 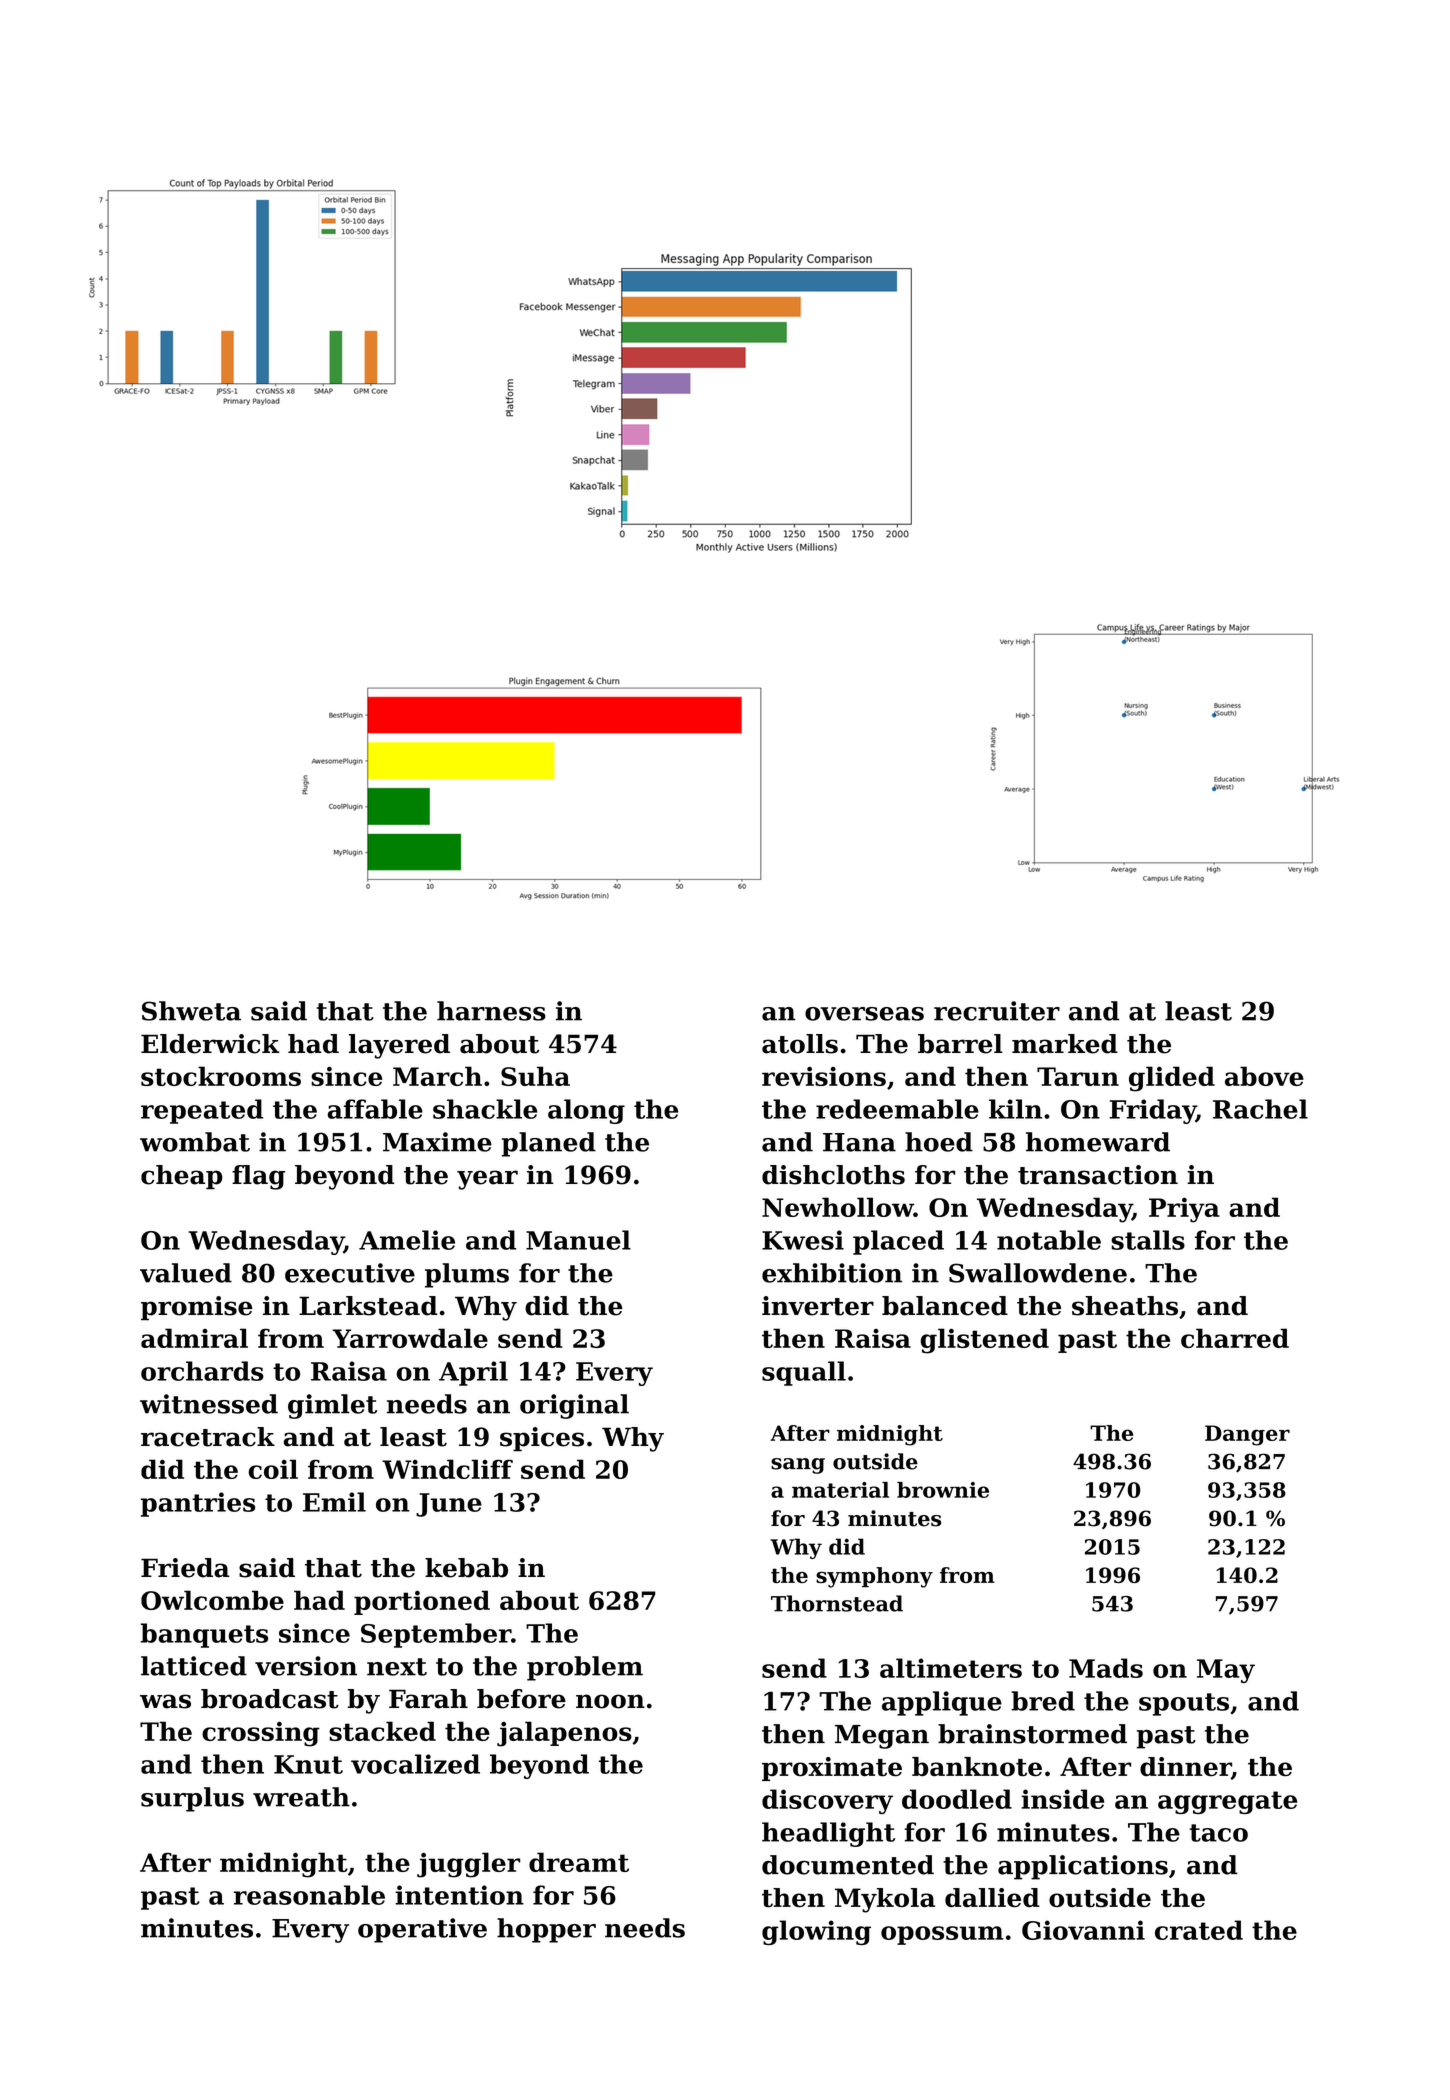 What do you see at coordinates (997, 1011) in the screenshot?
I see `recruiter` at bounding box center [997, 1011].
